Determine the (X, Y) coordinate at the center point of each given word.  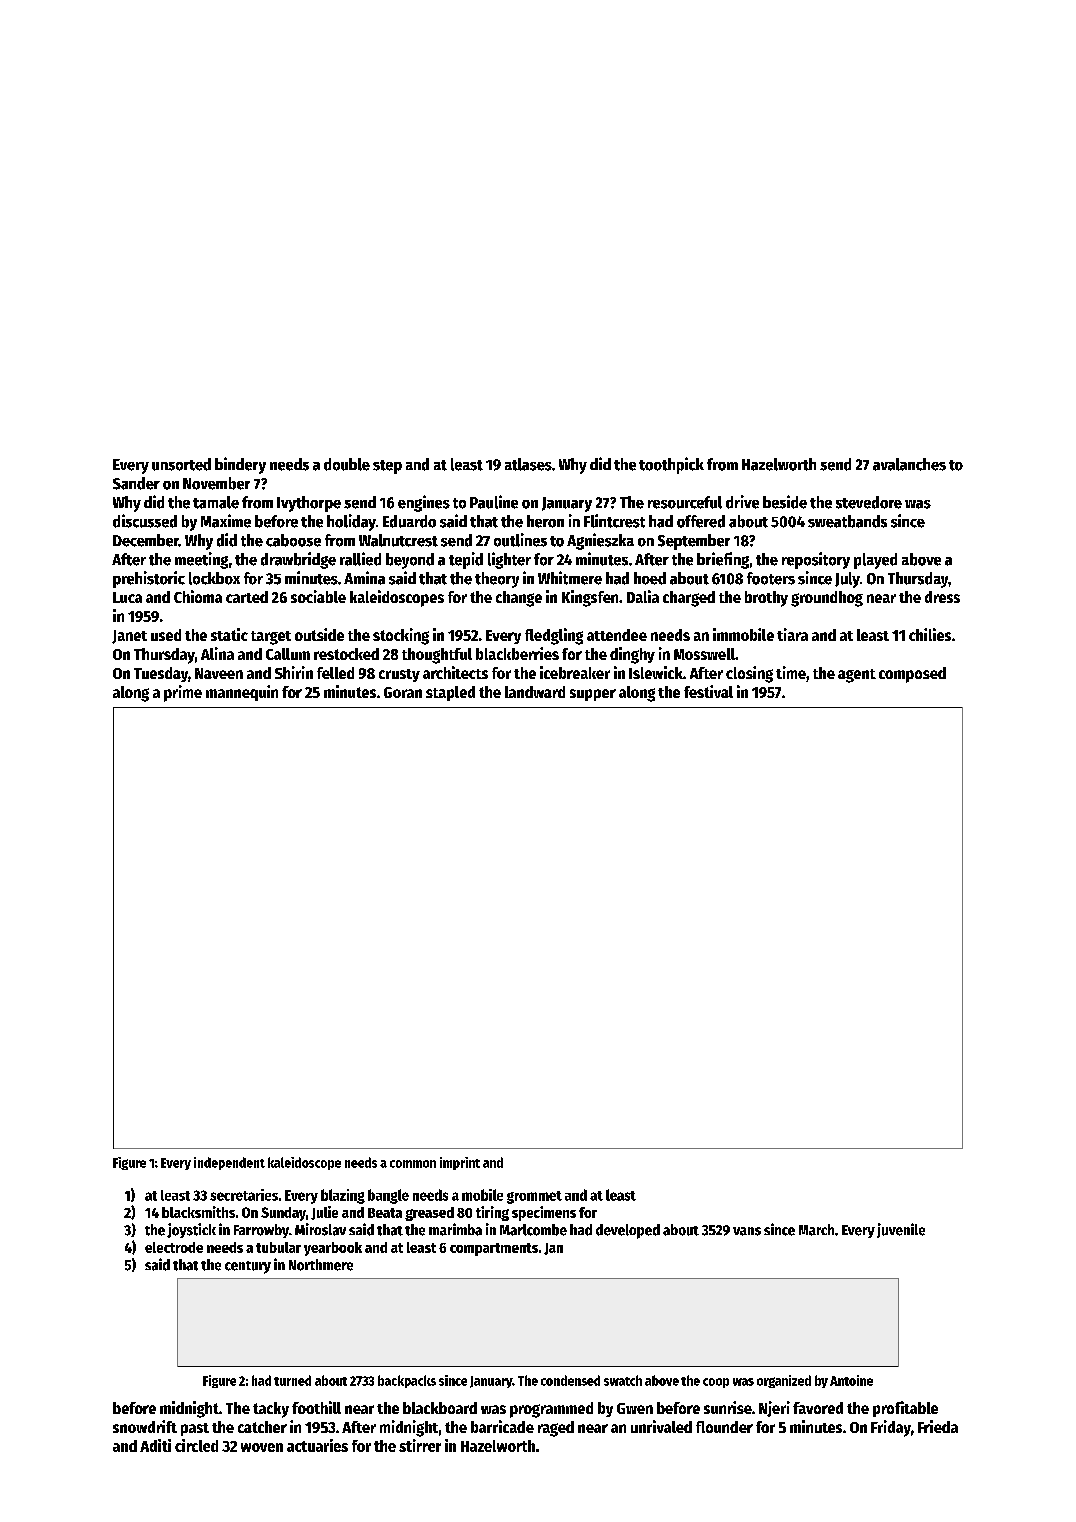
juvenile (901, 1230)
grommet (534, 1197)
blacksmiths (198, 1212)
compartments (494, 1249)
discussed (145, 521)
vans (747, 1231)
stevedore (869, 502)
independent (229, 1163)
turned (292, 1380)
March (816, 1230)
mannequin (242, 693)
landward (535, 692)
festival (708, 691)
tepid (466, 560)
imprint (460, 1163)
